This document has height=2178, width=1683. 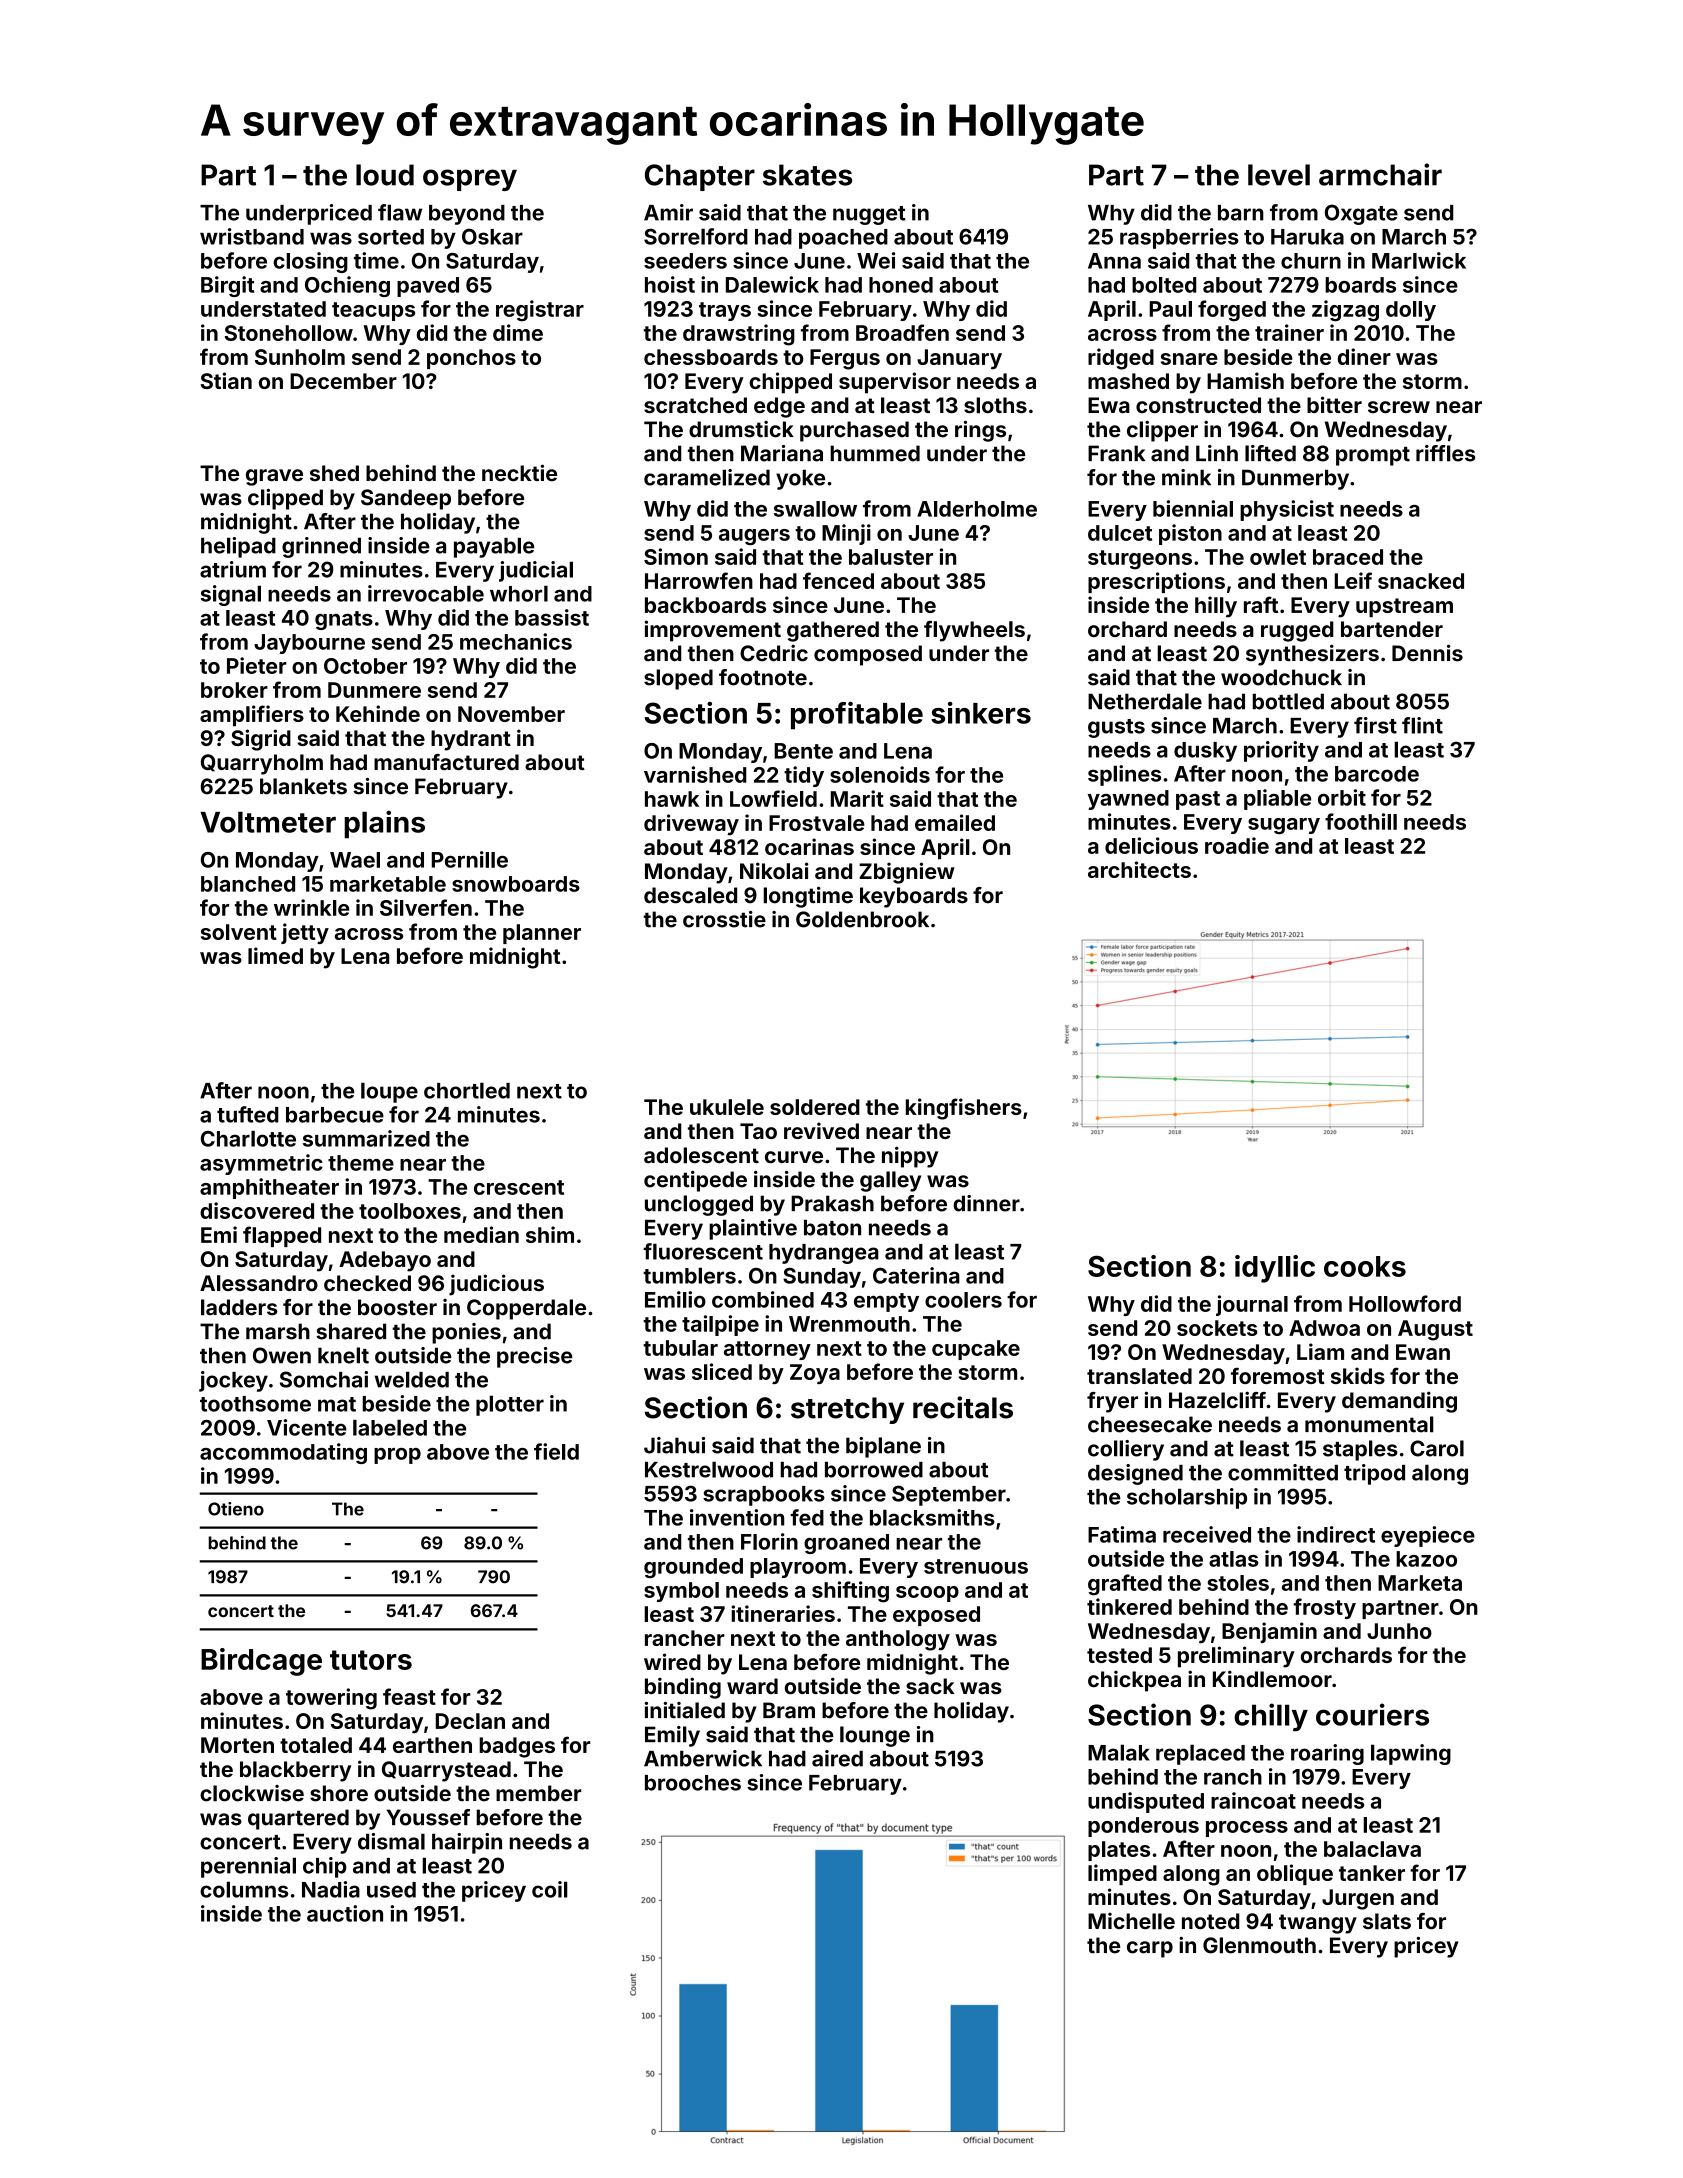 What do you see at coordinates (274, 477) in the document?
I see `grave` at bounding box center [274, 477].
